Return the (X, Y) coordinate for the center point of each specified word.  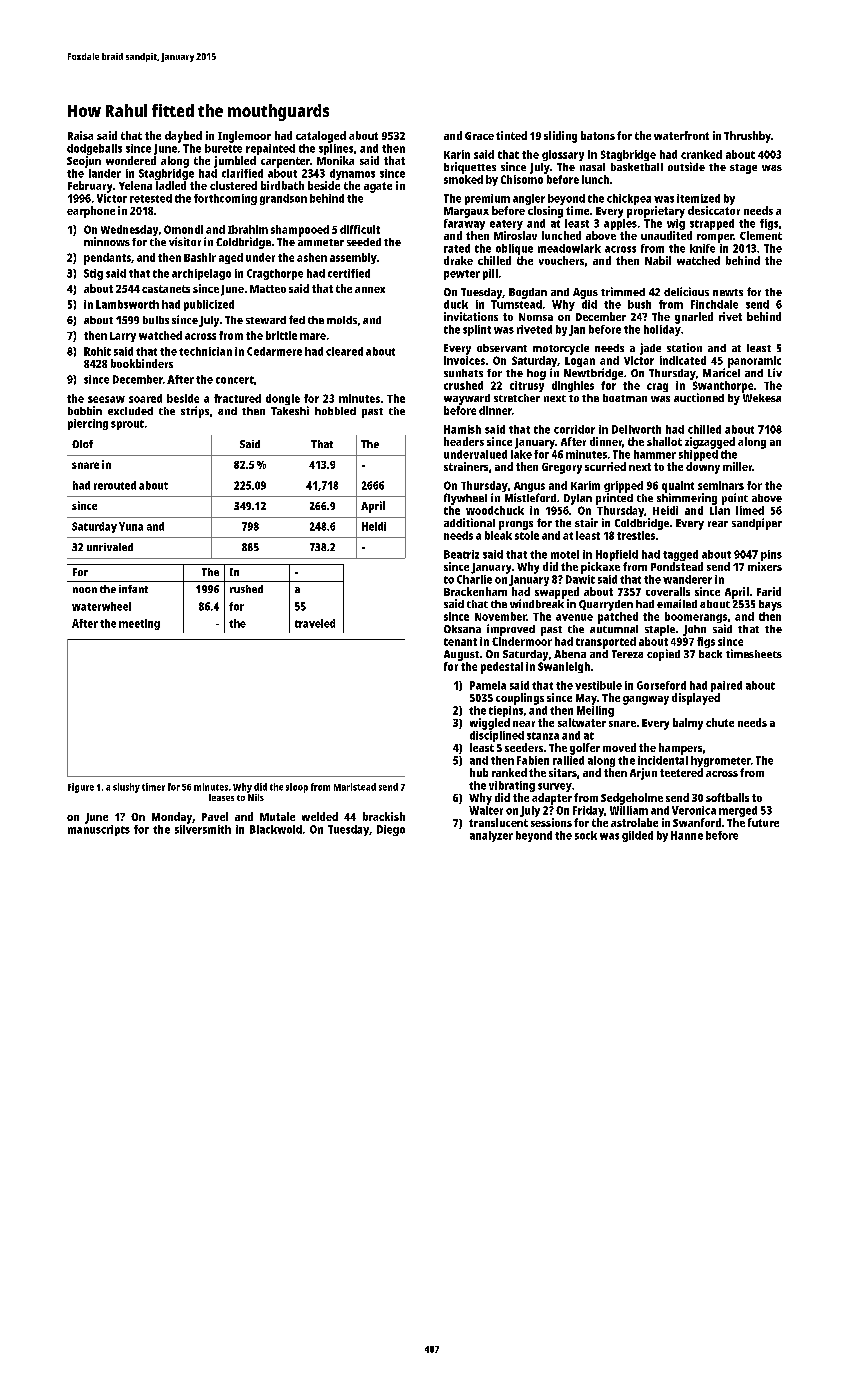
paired (726, 686)
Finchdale (714, 304)
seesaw (106, 399)
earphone (91, 212)
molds (342, 320)
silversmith (203, 829)
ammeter (321, 242)
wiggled (490, 724)
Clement (761, 235)
